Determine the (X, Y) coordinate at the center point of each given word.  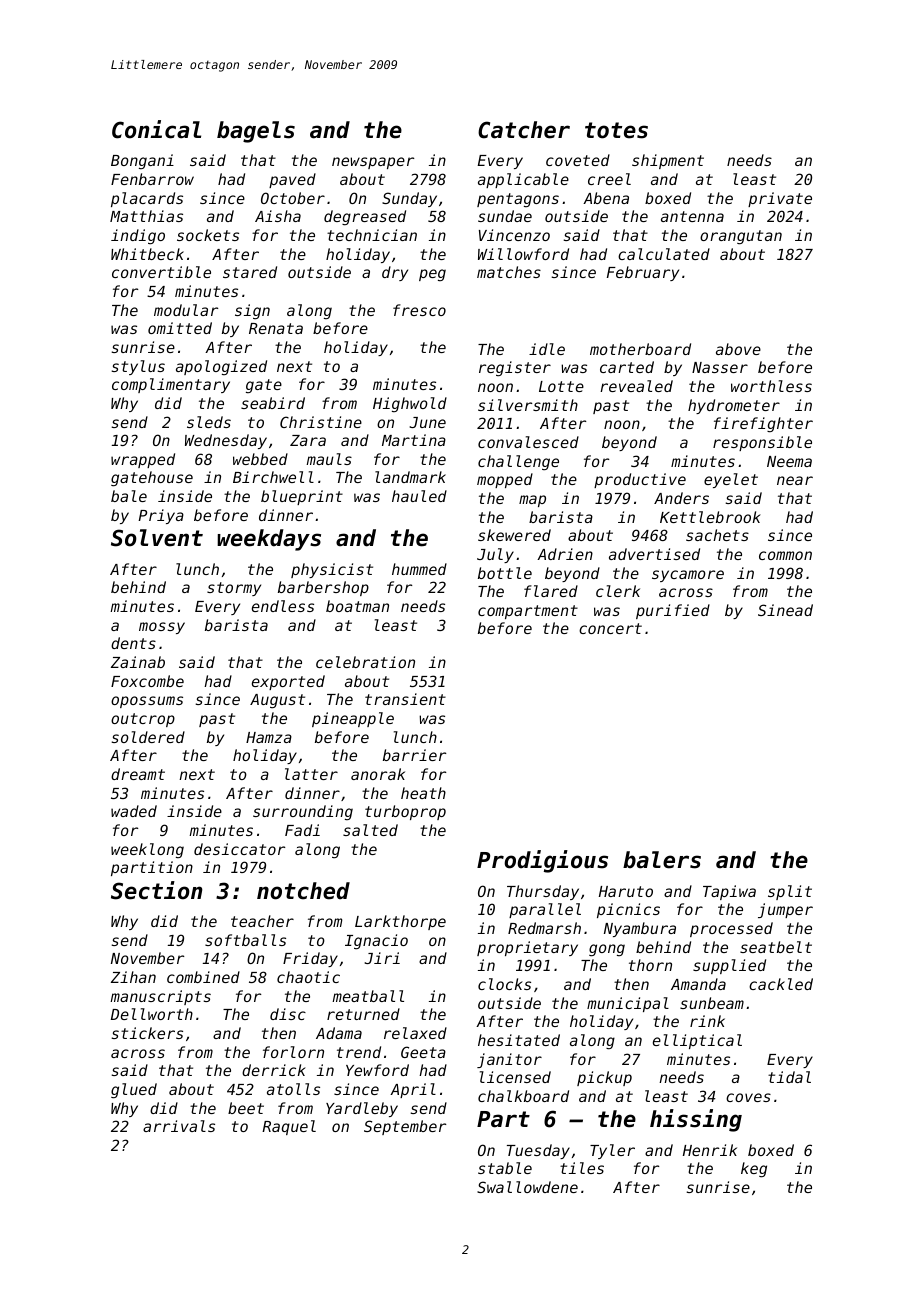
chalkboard (523, 1096)
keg (754, 1170)
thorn (650, 965)
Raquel (289, 1127)
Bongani (142, 161)
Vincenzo (514, 235)
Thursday (543, 892)
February (643, 273)
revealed (636, 386)
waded (134, 811)
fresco (419, 310)
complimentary (171, 385)
